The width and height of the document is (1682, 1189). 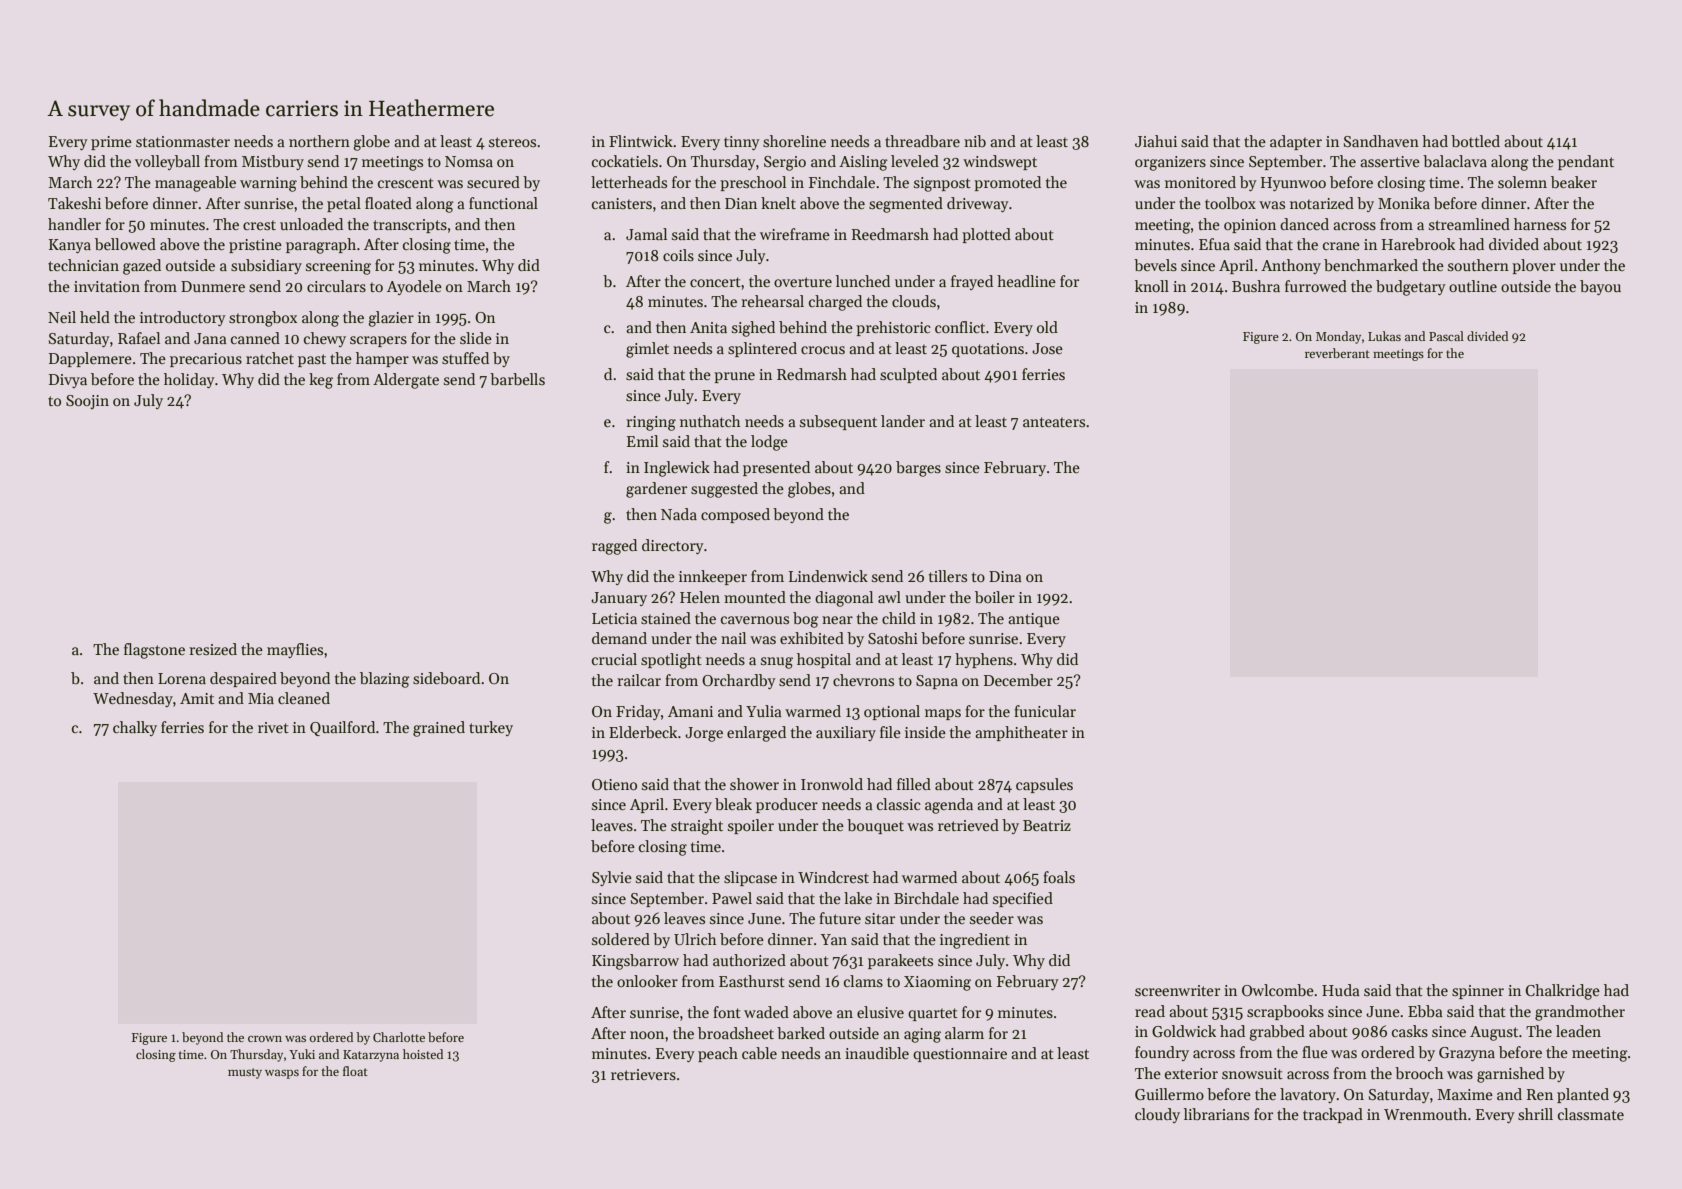 I want to click on rivet, so click(x=273, y=727).
